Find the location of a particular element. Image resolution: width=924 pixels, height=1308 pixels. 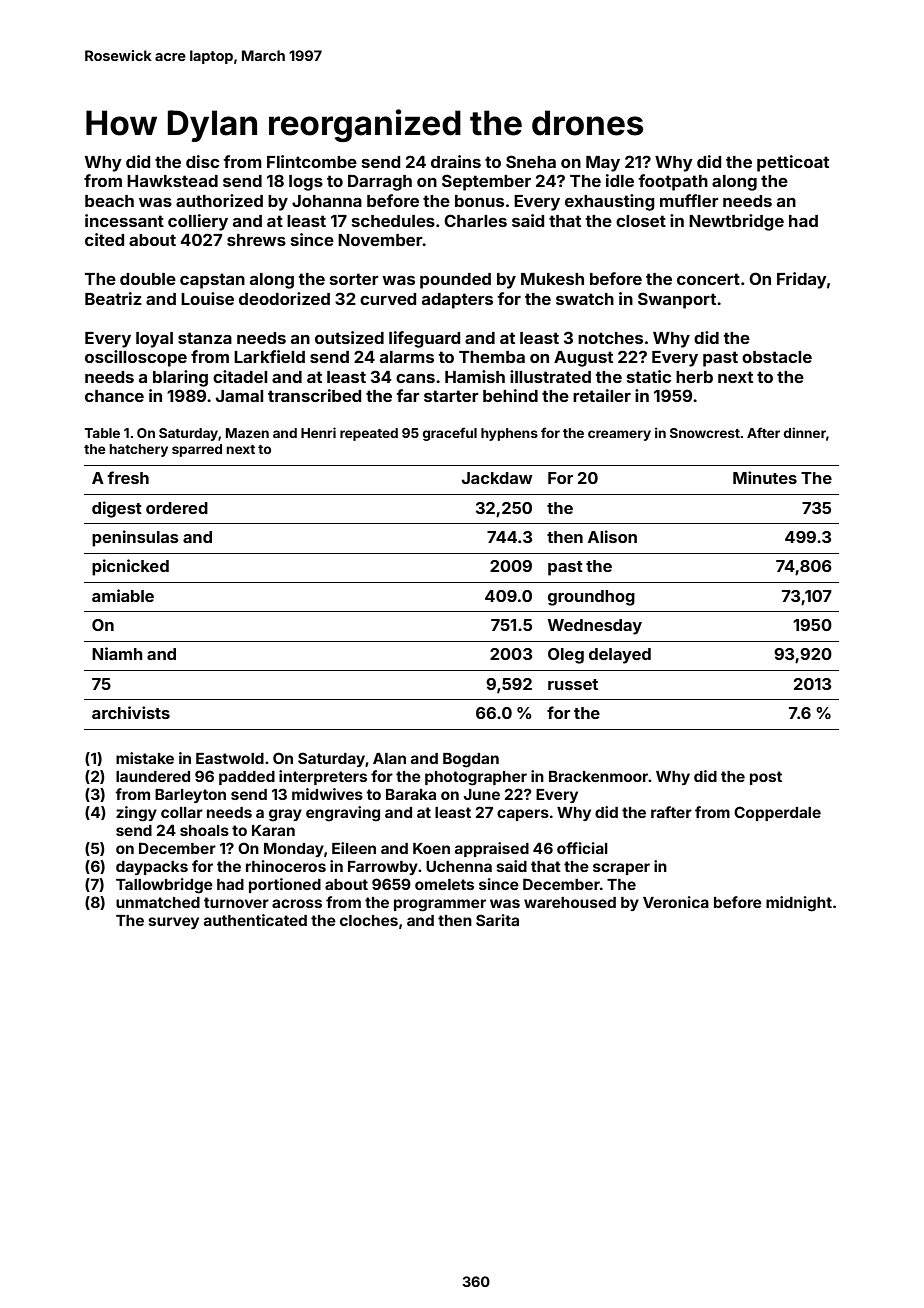

groundhog is located at coordinates (591, 598).
